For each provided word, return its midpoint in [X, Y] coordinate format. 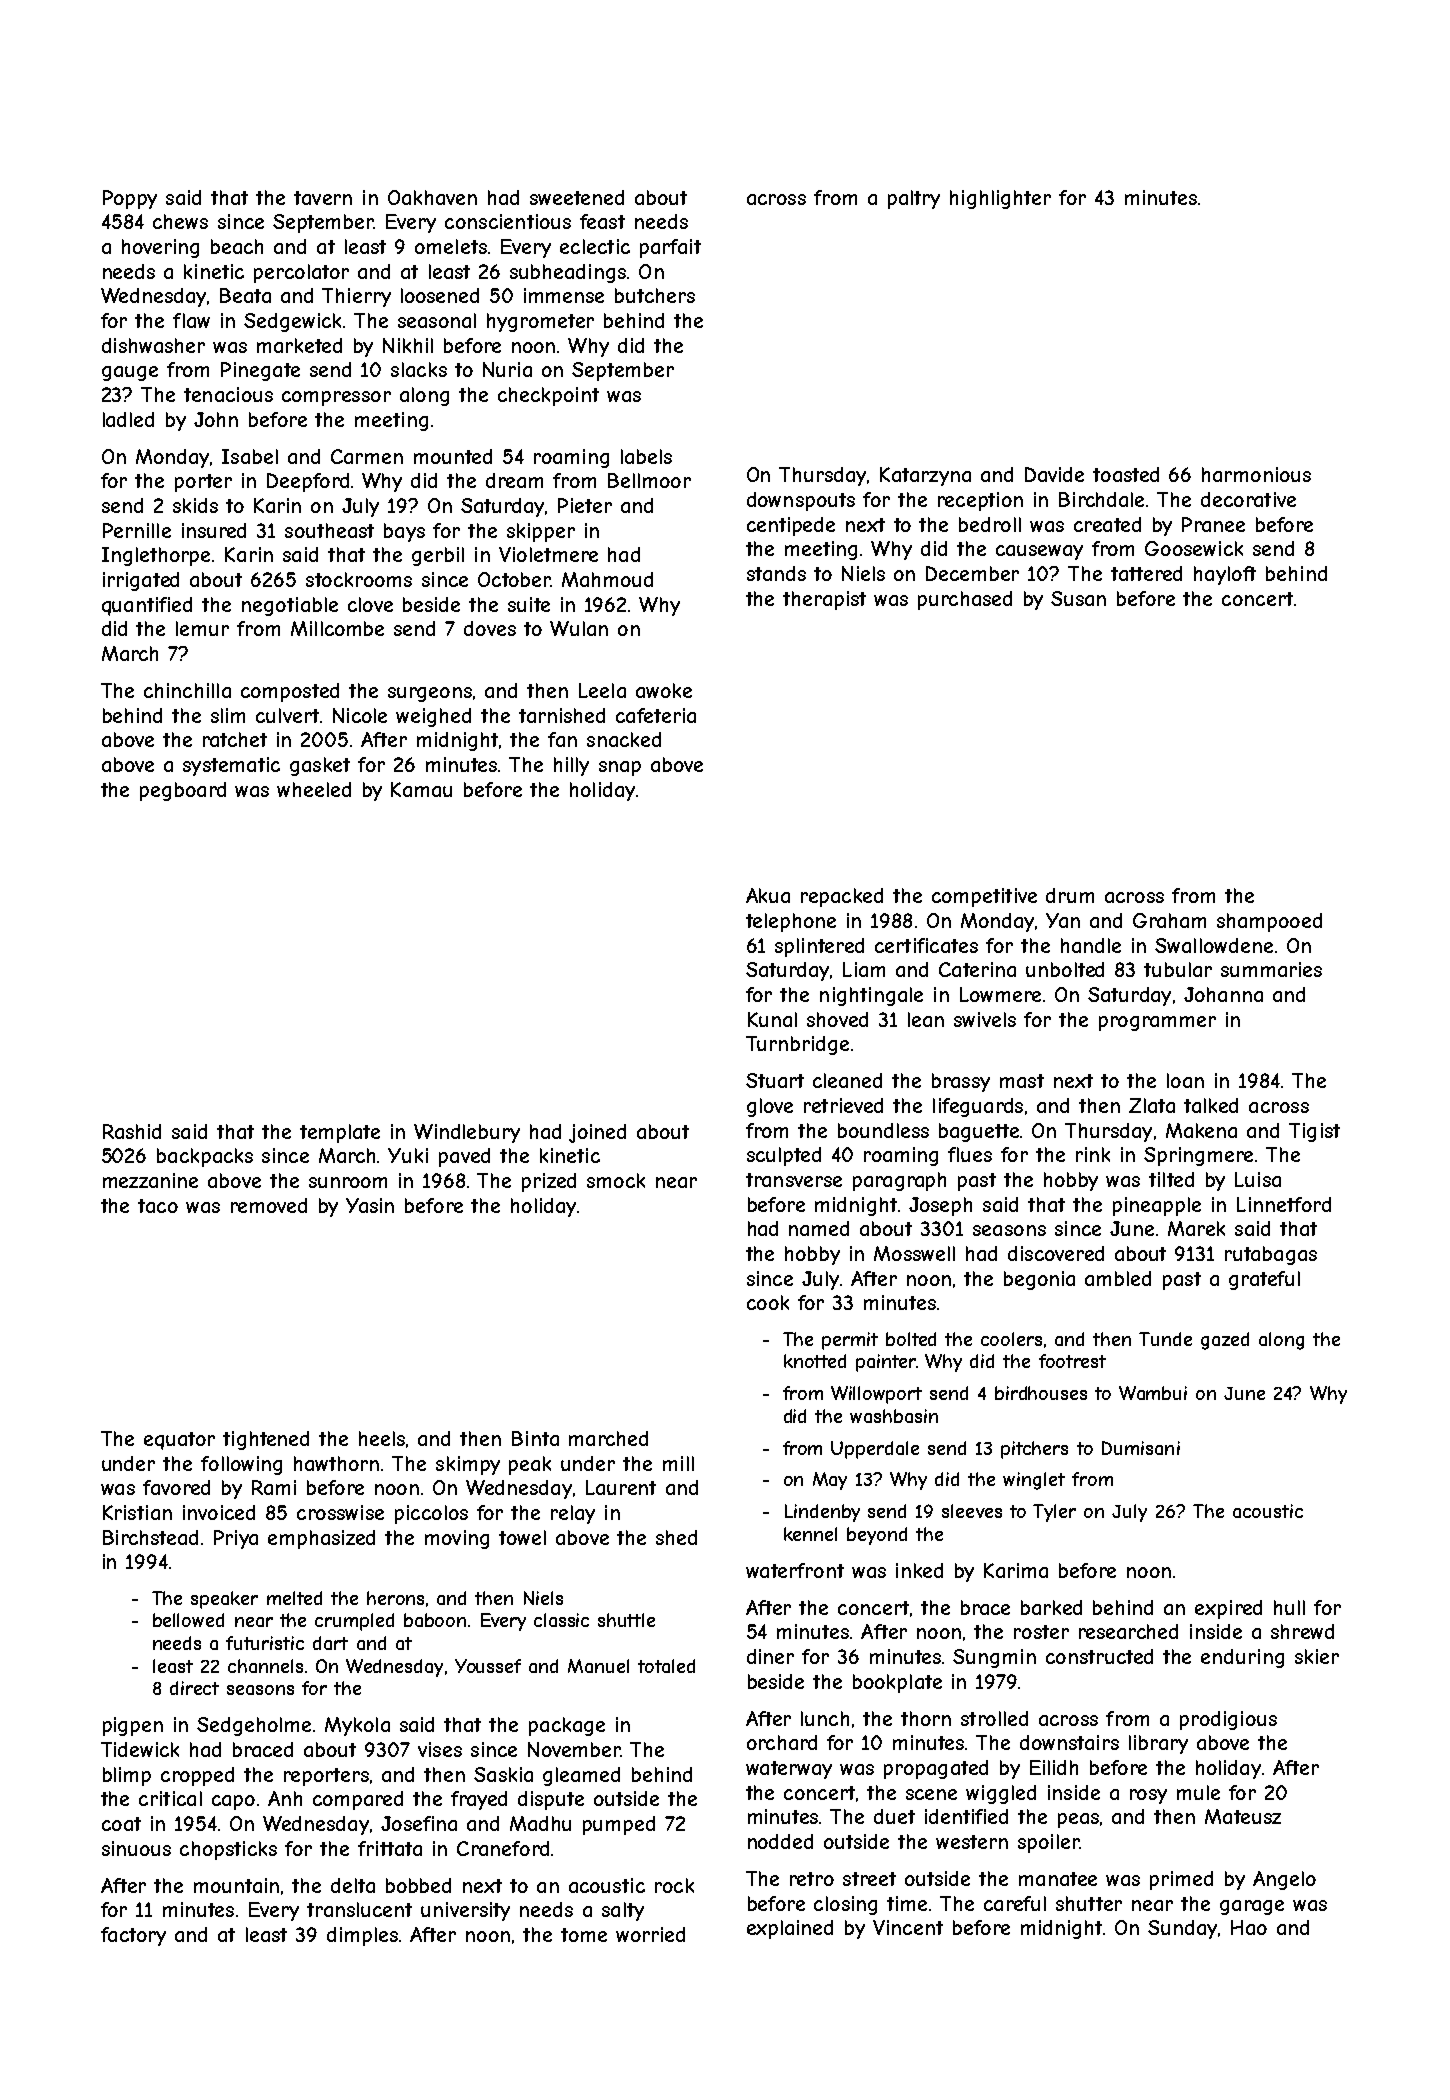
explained [790, 1929]
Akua [768, 895]
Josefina [419, 1823]
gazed [1225, 1341]
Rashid [132, 1131]
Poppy [130, 199]
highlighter [1000, 199]
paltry [914, 199]
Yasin [370, 1205]
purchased [965, 600]
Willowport [876, 1395]
